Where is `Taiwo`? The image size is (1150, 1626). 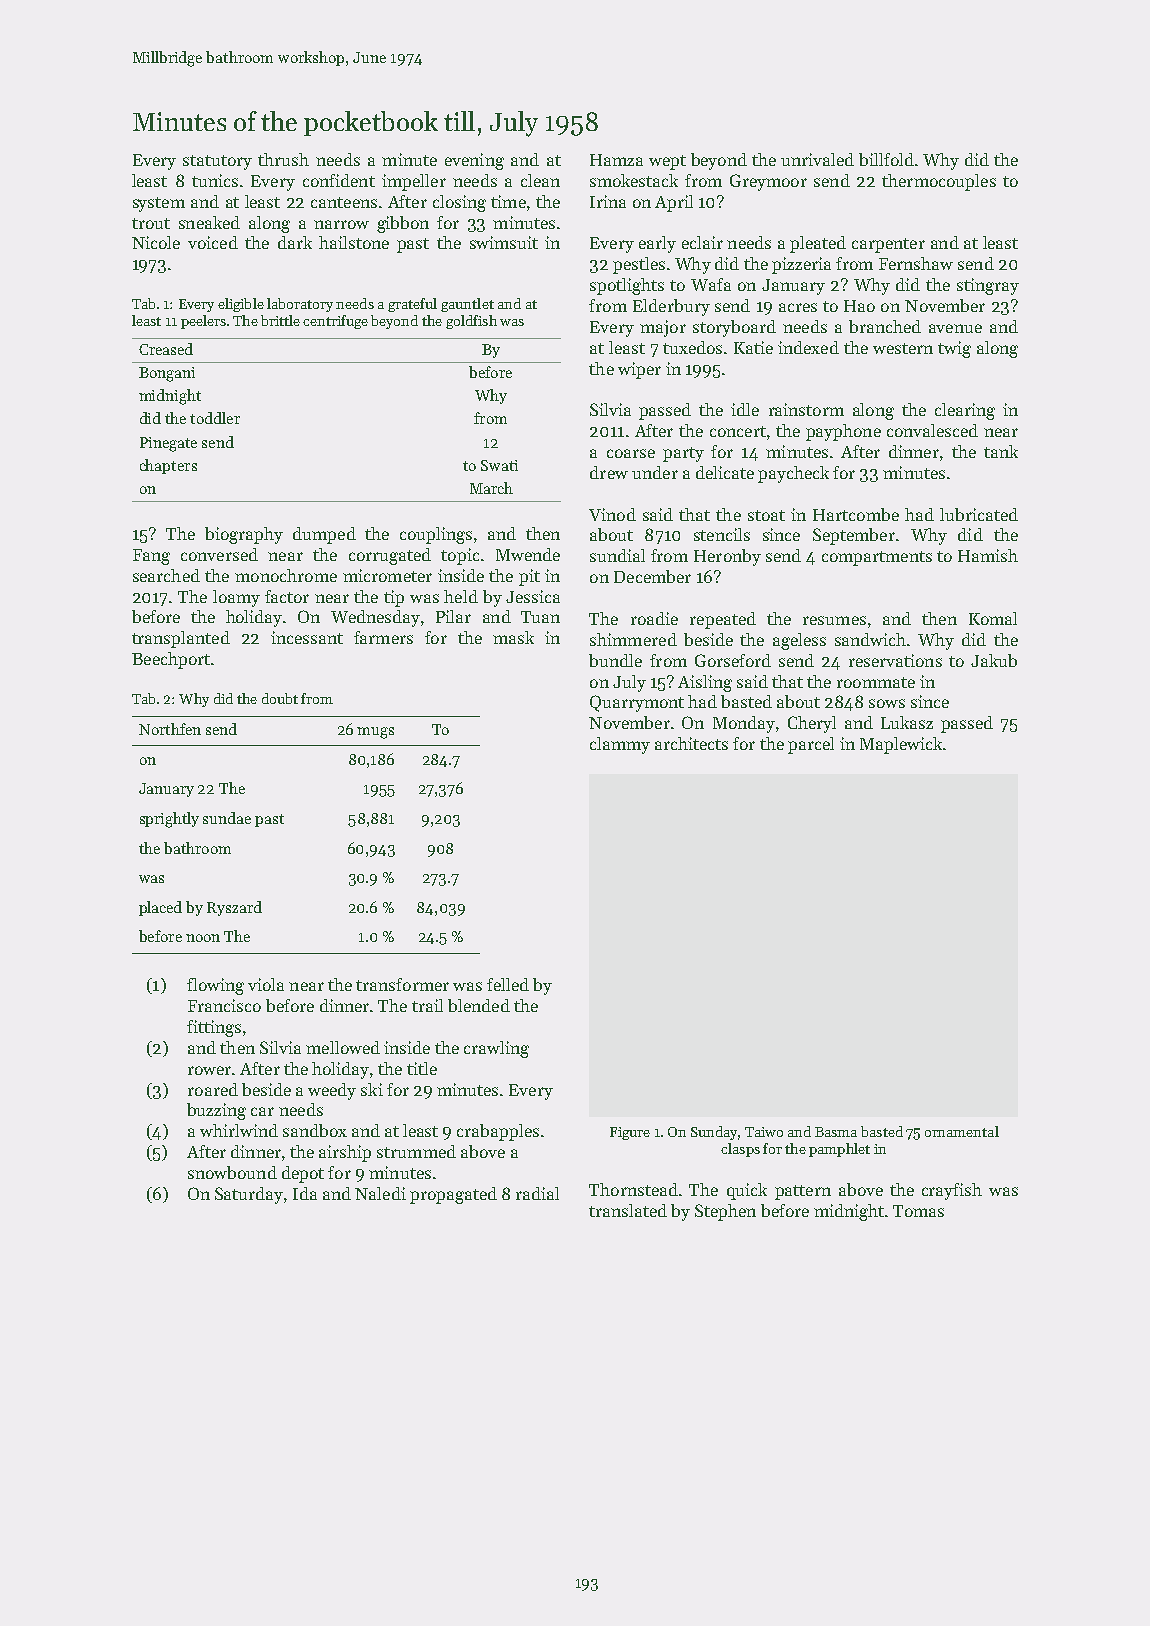
Taiwo is located at coordinates (764, 1132).
